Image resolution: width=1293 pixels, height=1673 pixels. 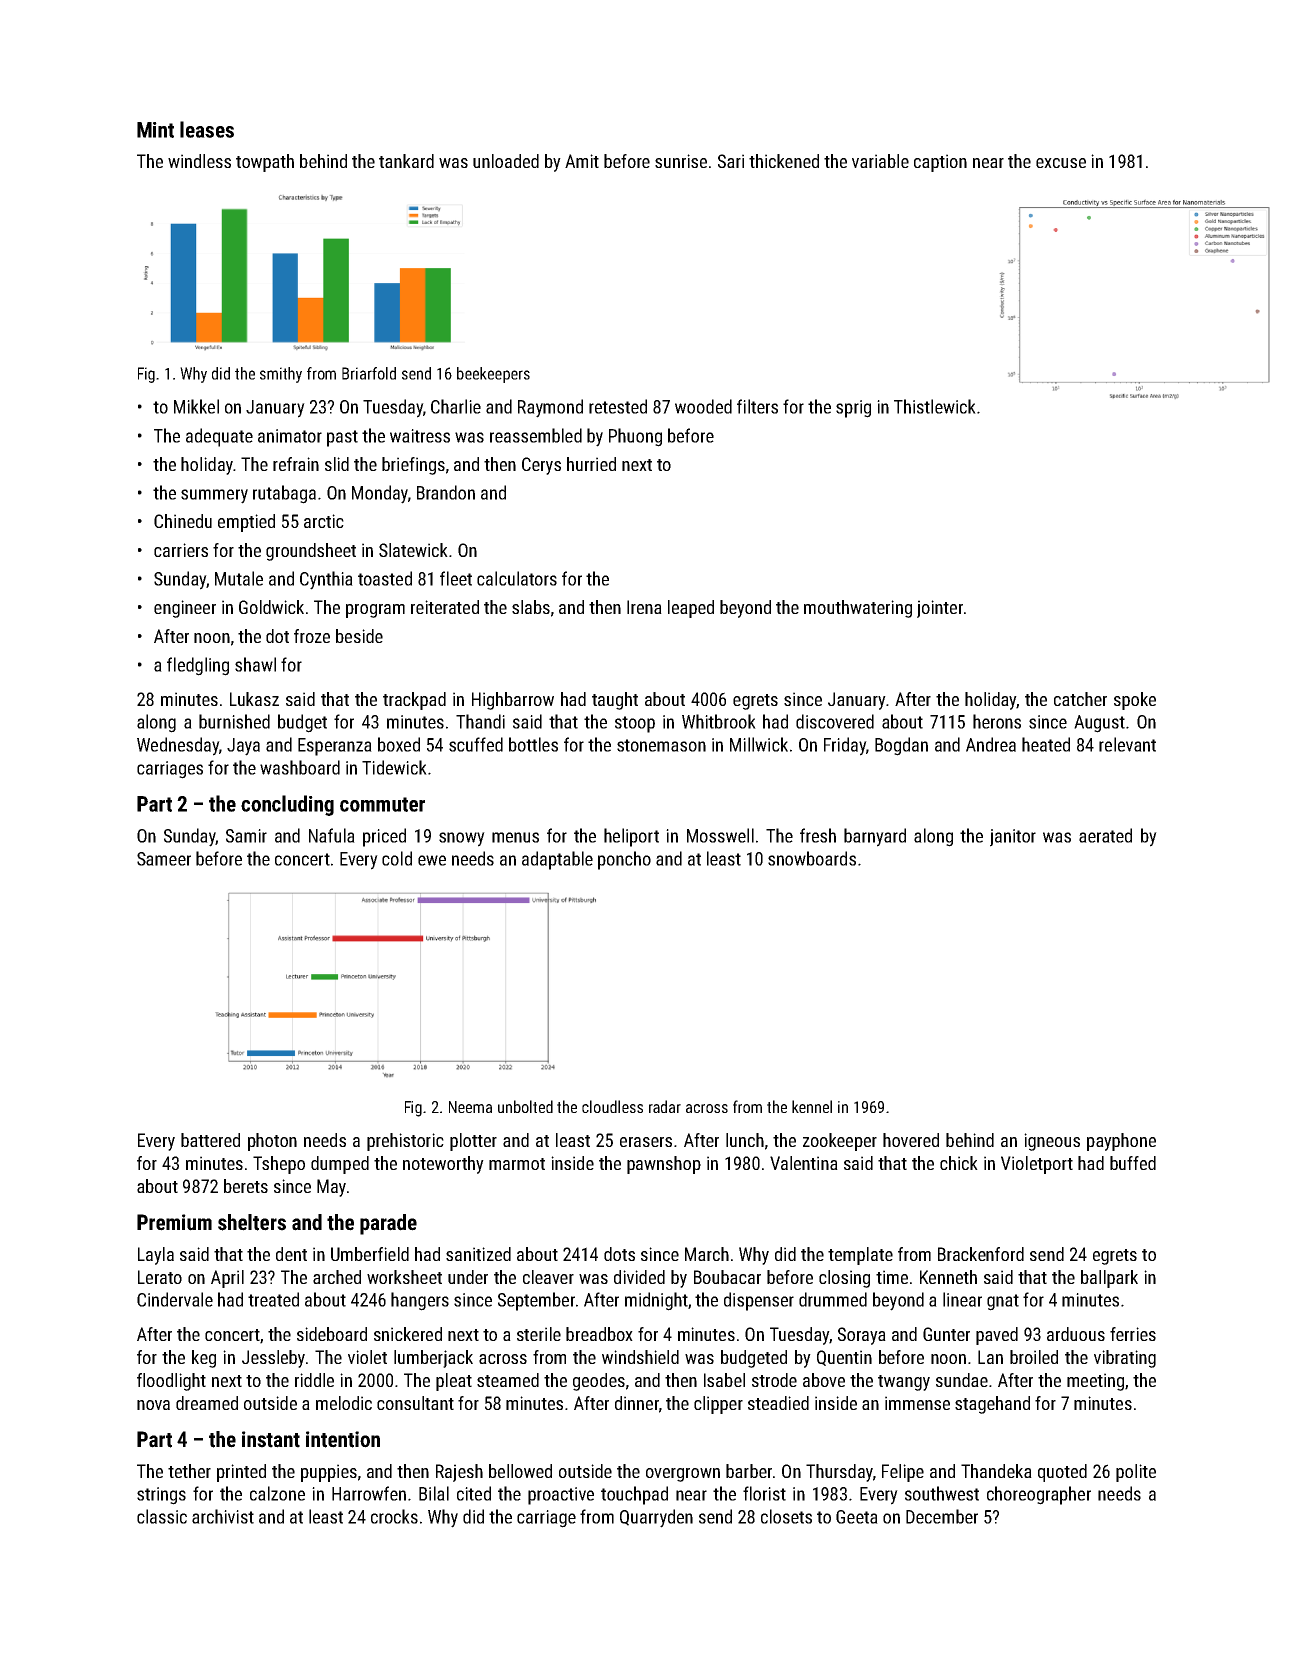 I want to click on Quarryden, so click(x=656, y=1518).
